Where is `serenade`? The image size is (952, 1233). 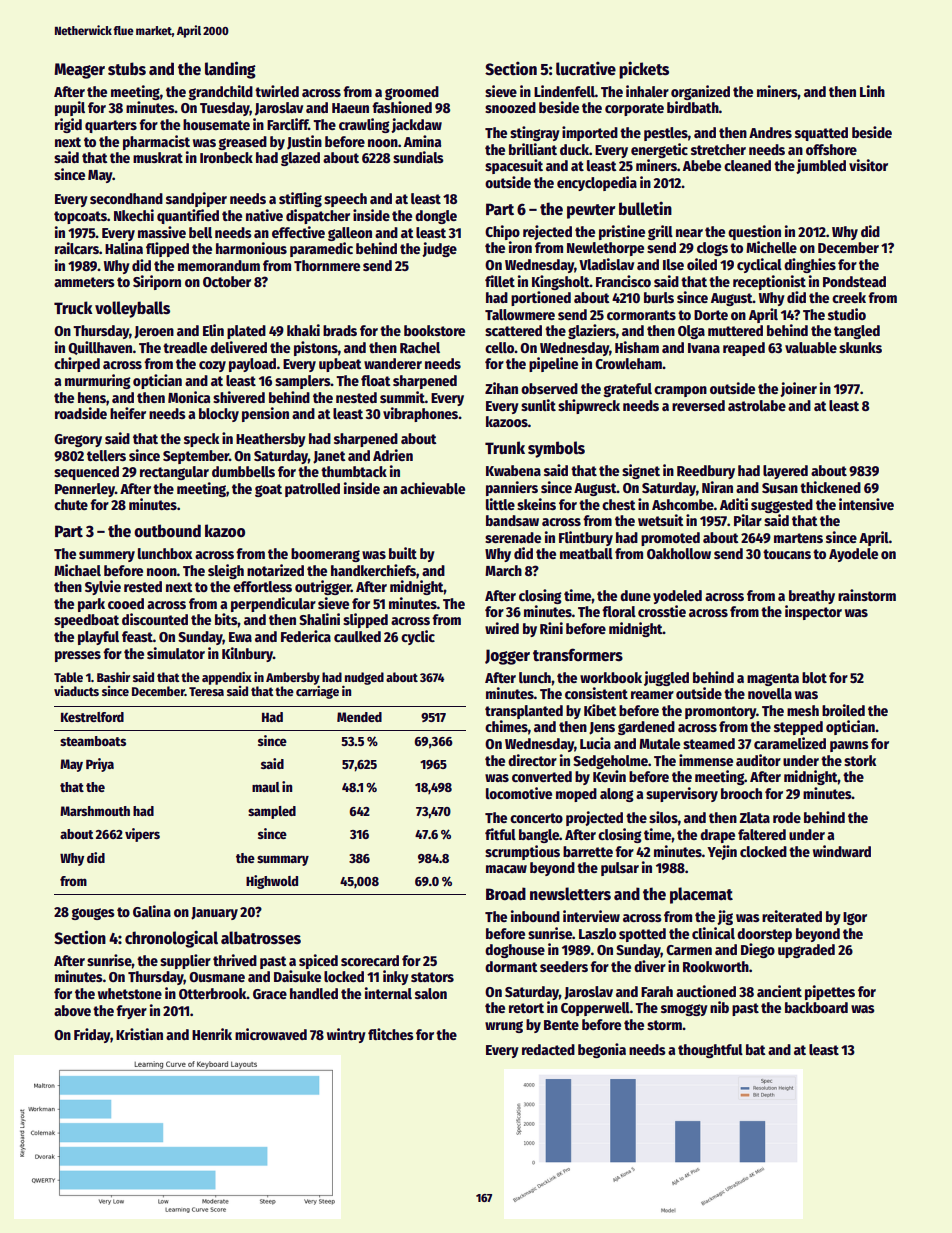 serenade is located at coordinates (513, 537).
